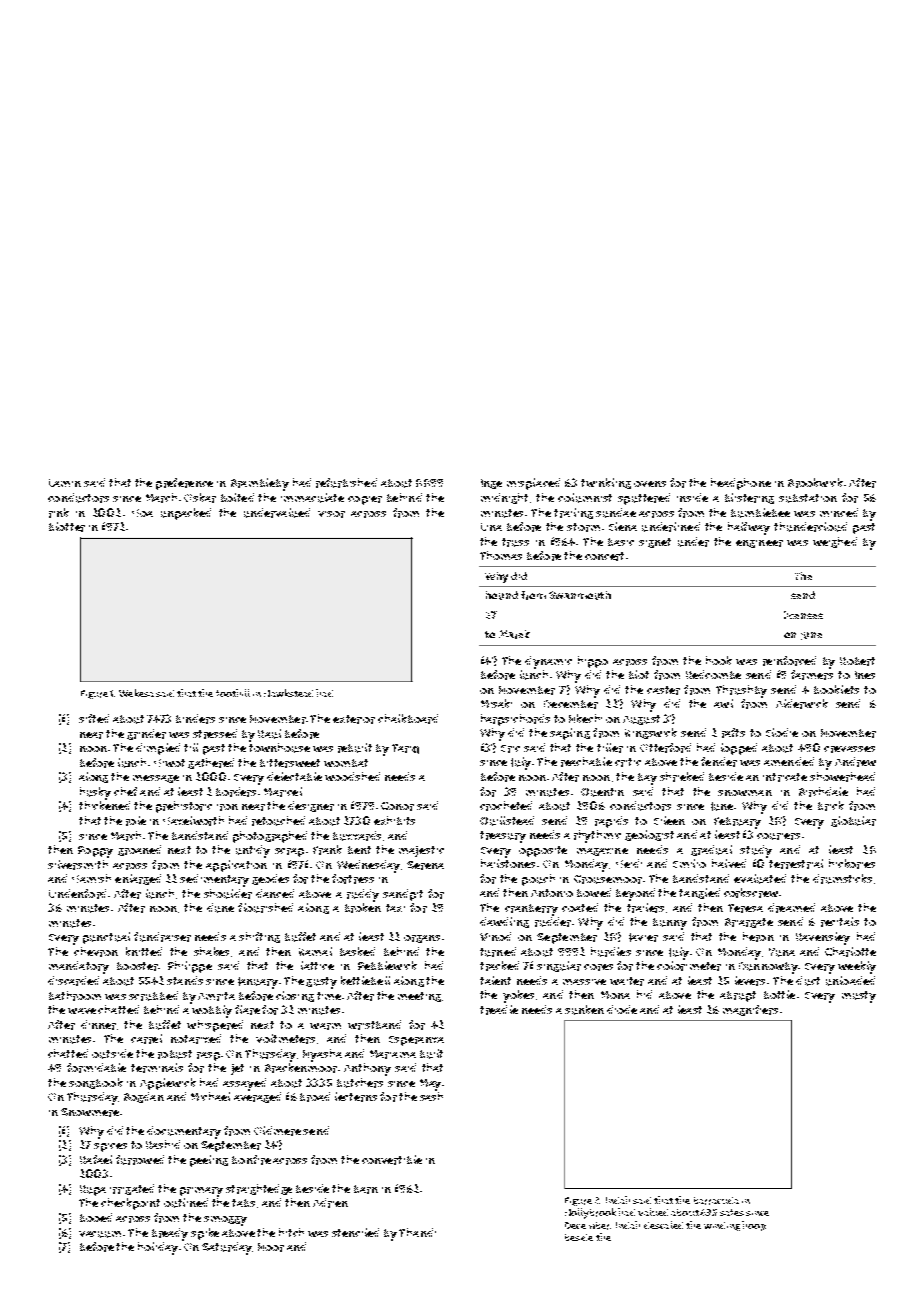 This screenshot has width=924, height=1308. Describe the element at coordinates (184, 484) in the screenshot. I see `preference` at that location.
